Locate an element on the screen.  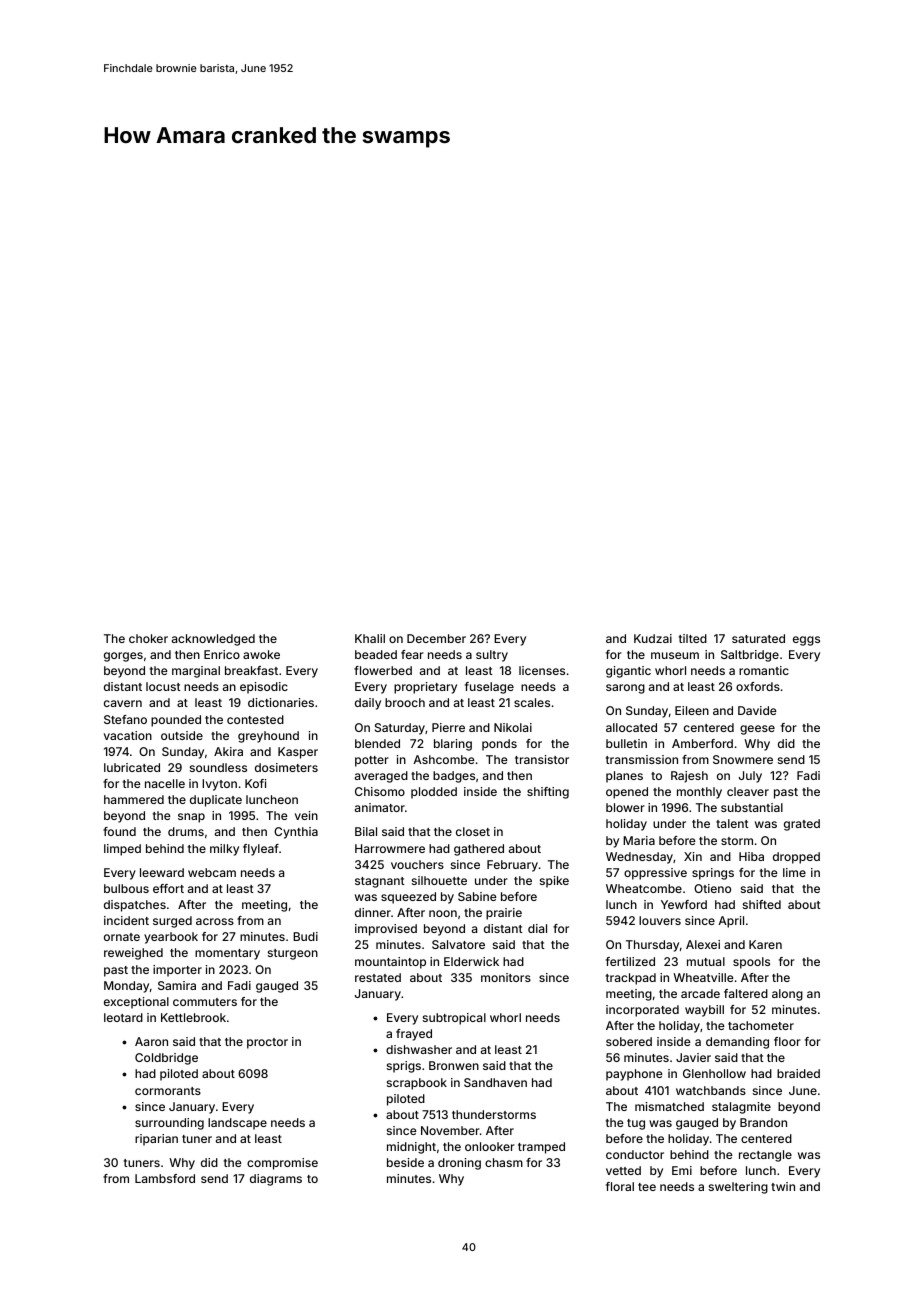
Kudzai is located at coordinates (653, 638).
